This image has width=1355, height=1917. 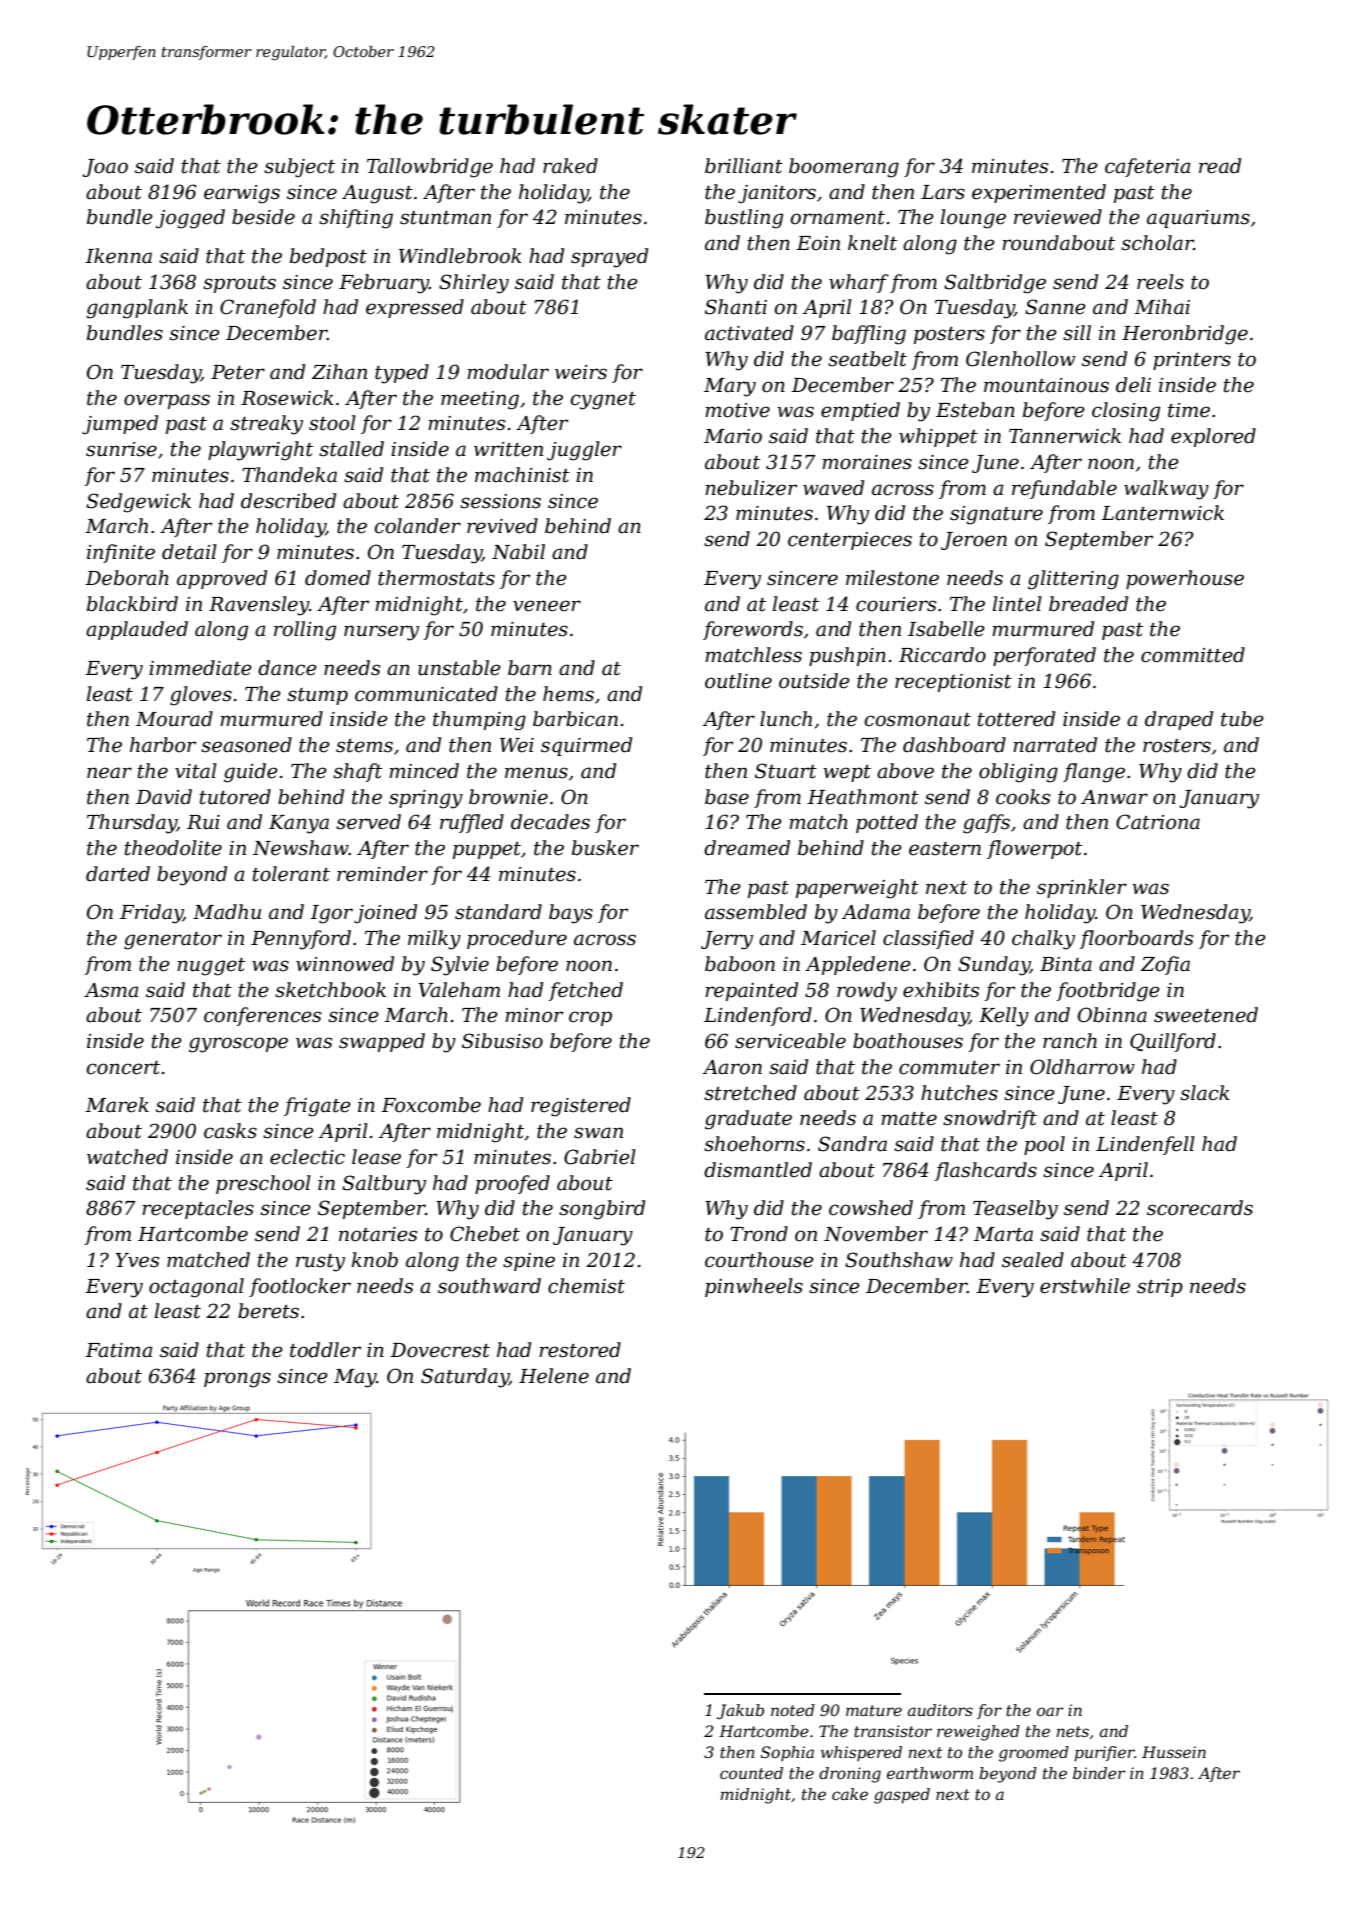 What do you see at coordinates (238, 1045) in the image?
I see `gyroscope` at bounding box center [238, 1045].
